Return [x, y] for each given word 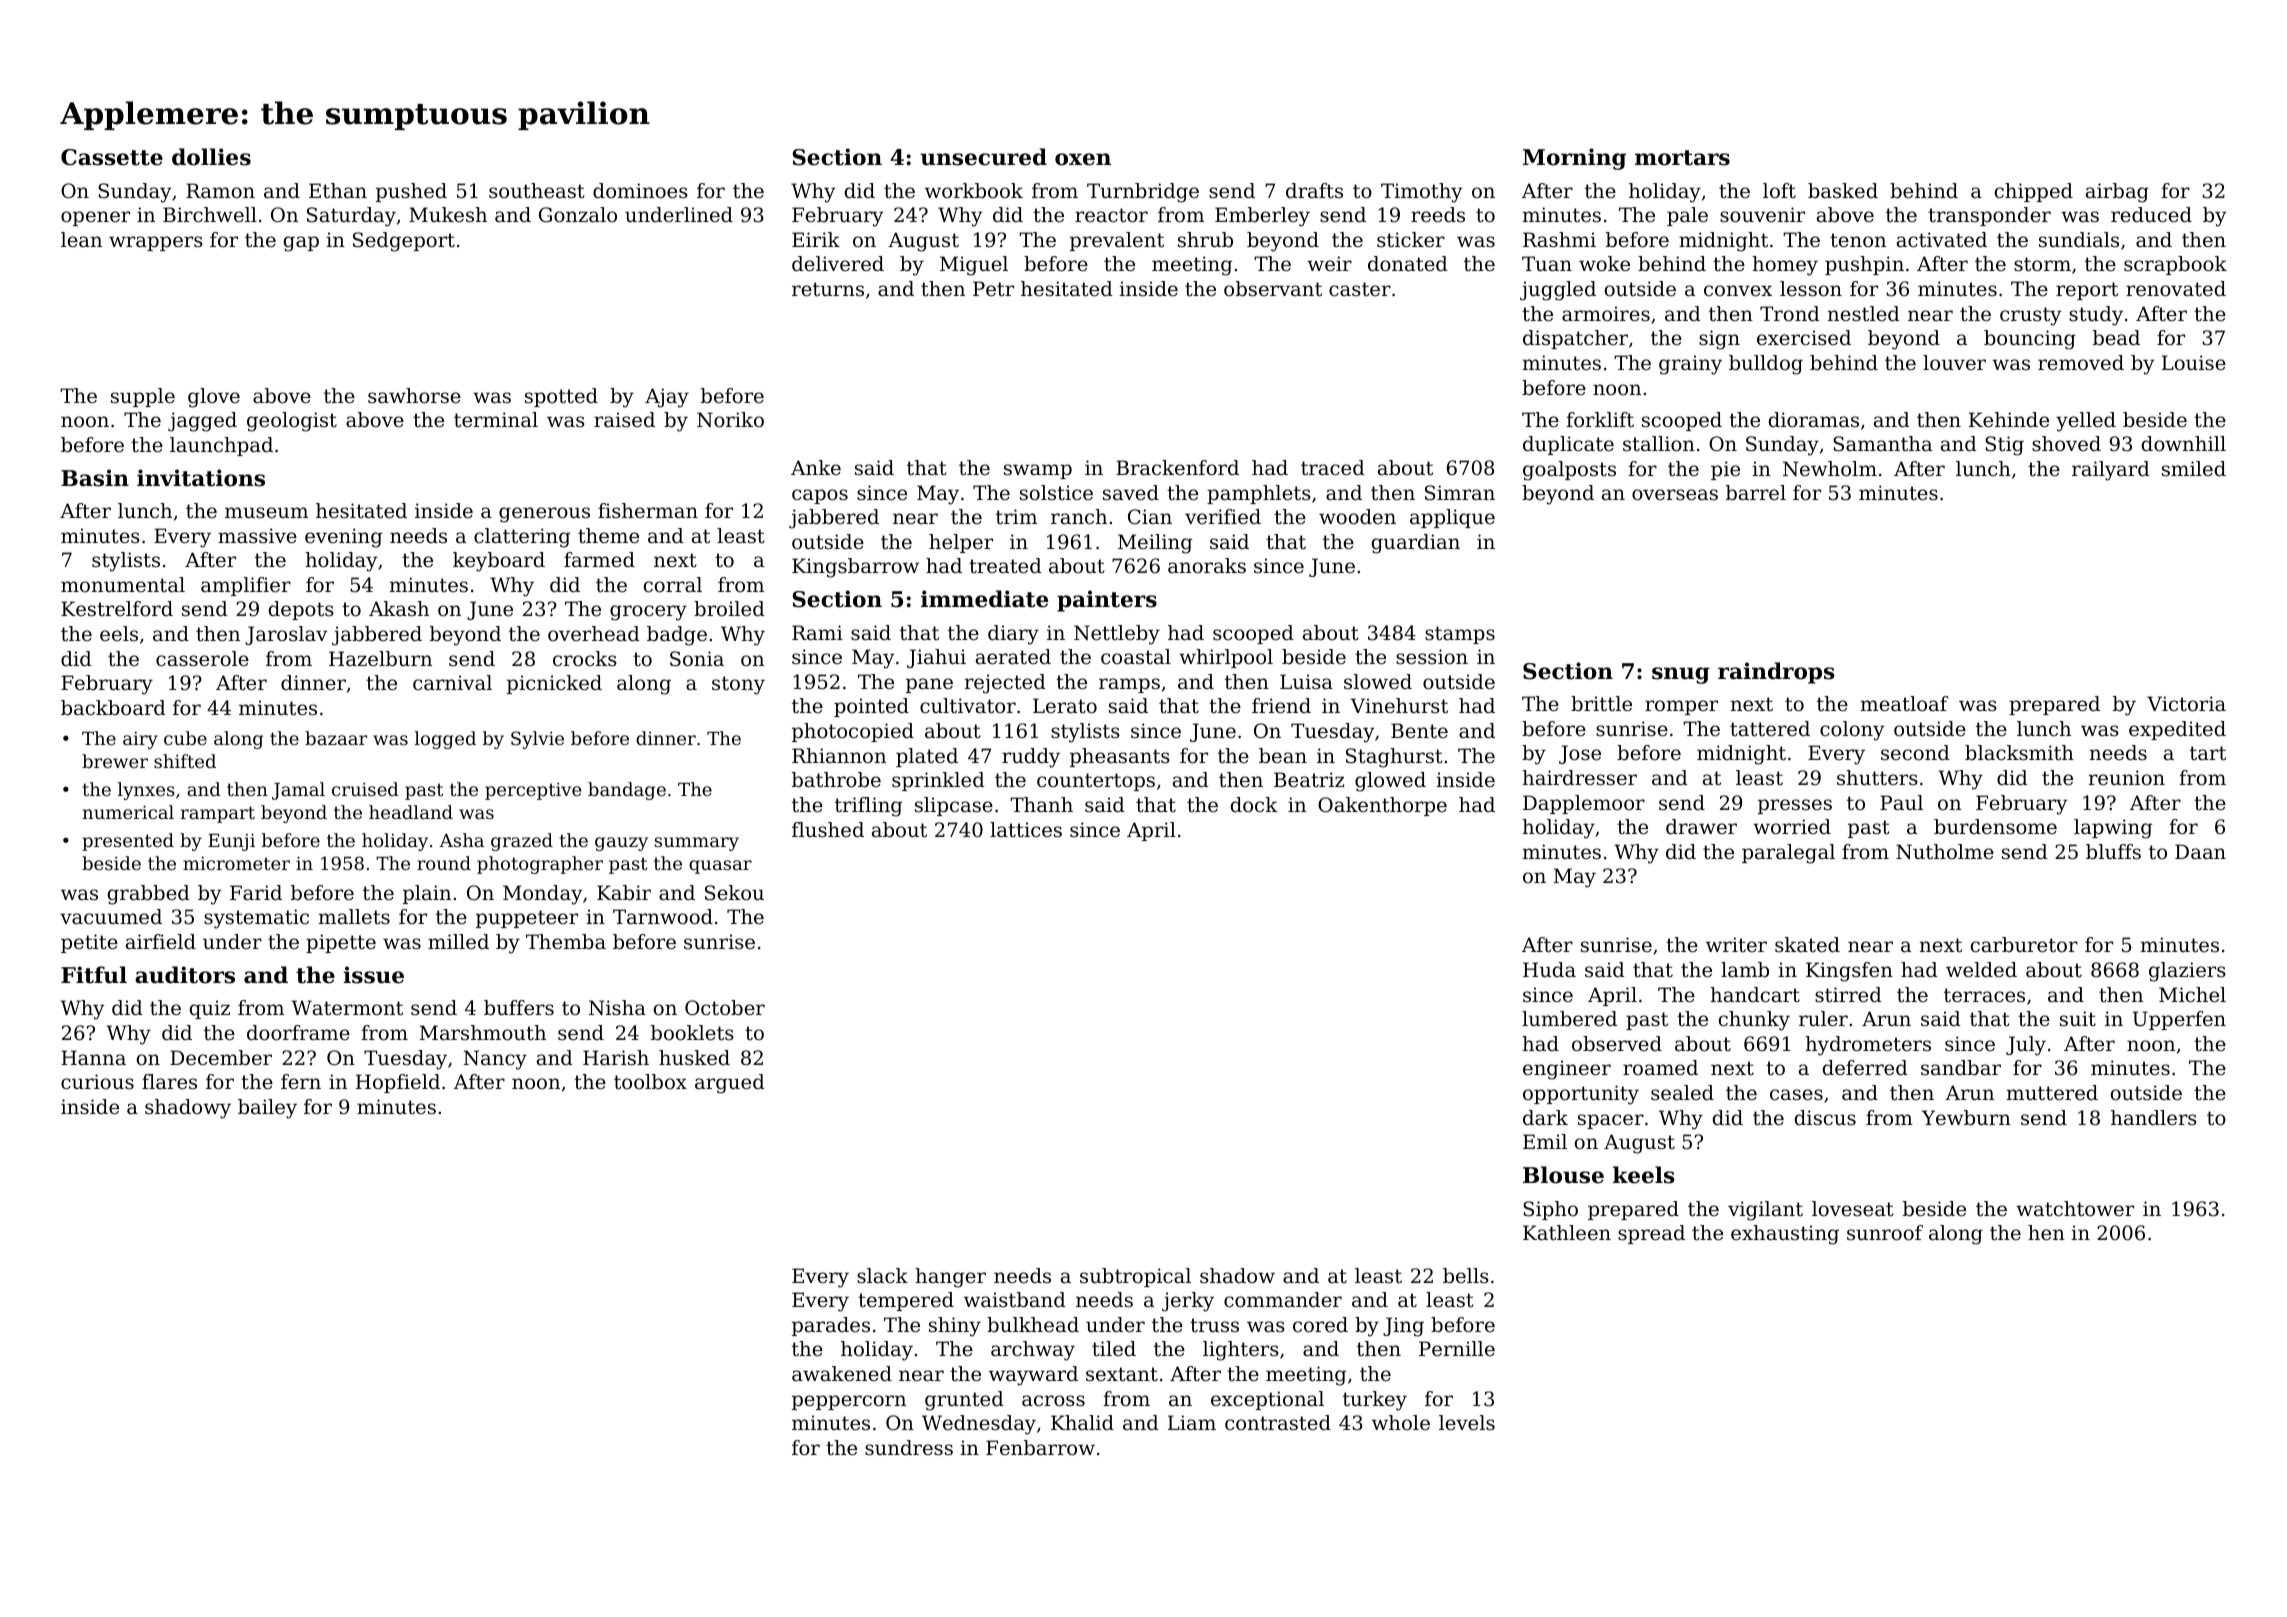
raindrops [1776, 673]
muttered [2052, 1092]
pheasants [1120, 757]
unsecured [983, 157]
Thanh [1041, 804]
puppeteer [527, 919]
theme [608, 536]
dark [1545, 1118]
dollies [211, 157]
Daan [2200, 851]
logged [445, 740]
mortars [1682, 158]
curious [97, 1082]
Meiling [1155, 544]
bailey [267, 1109]
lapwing [2113, 829]
